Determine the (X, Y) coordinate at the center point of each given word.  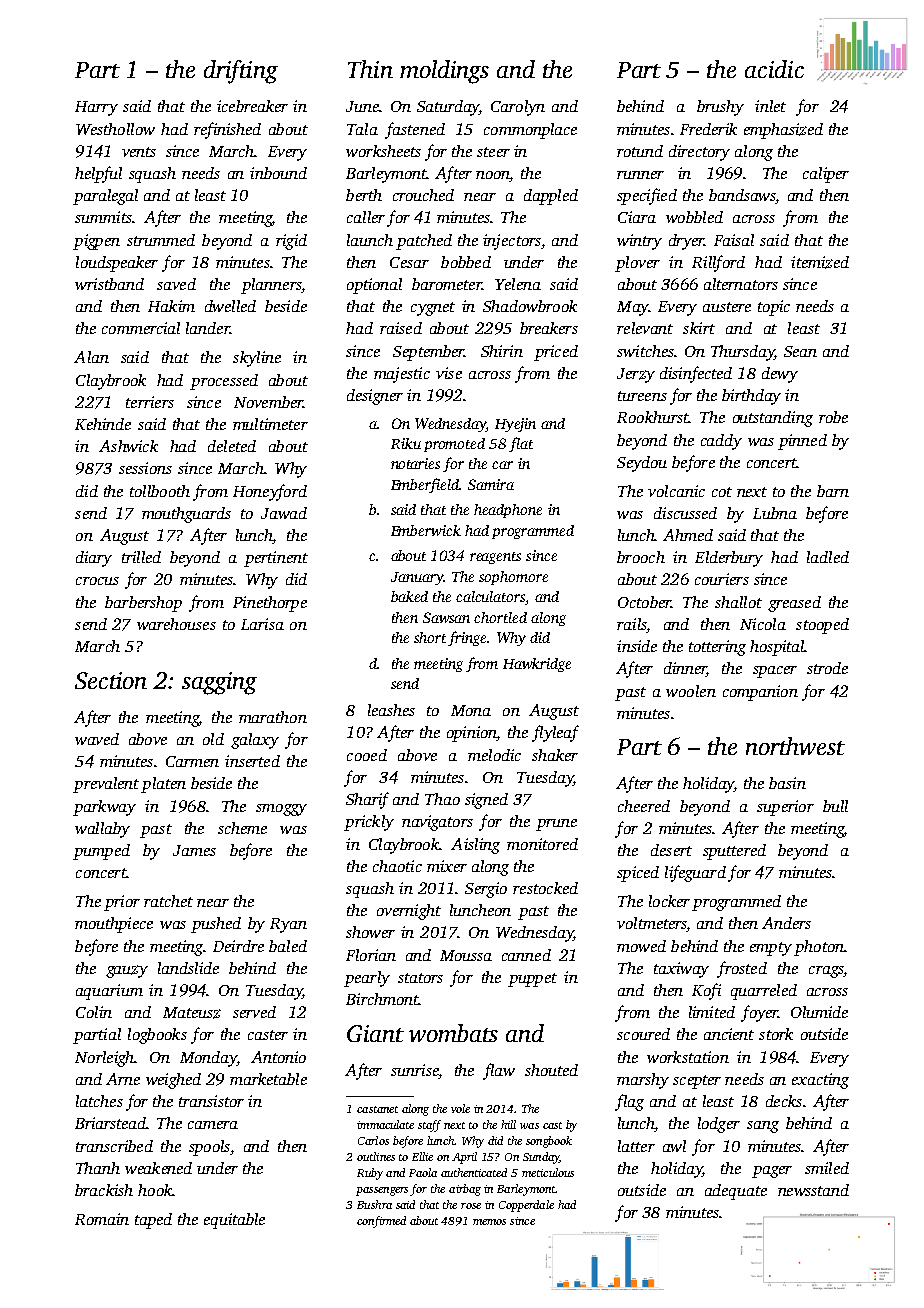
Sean (800, 351)
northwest (795, 746)
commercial (141, 328)
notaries (415, 463)
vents (139, 152)
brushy (720, 108)
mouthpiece (114, 925)
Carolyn (518, 108)
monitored (542, 844)
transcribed (114, 1146)
